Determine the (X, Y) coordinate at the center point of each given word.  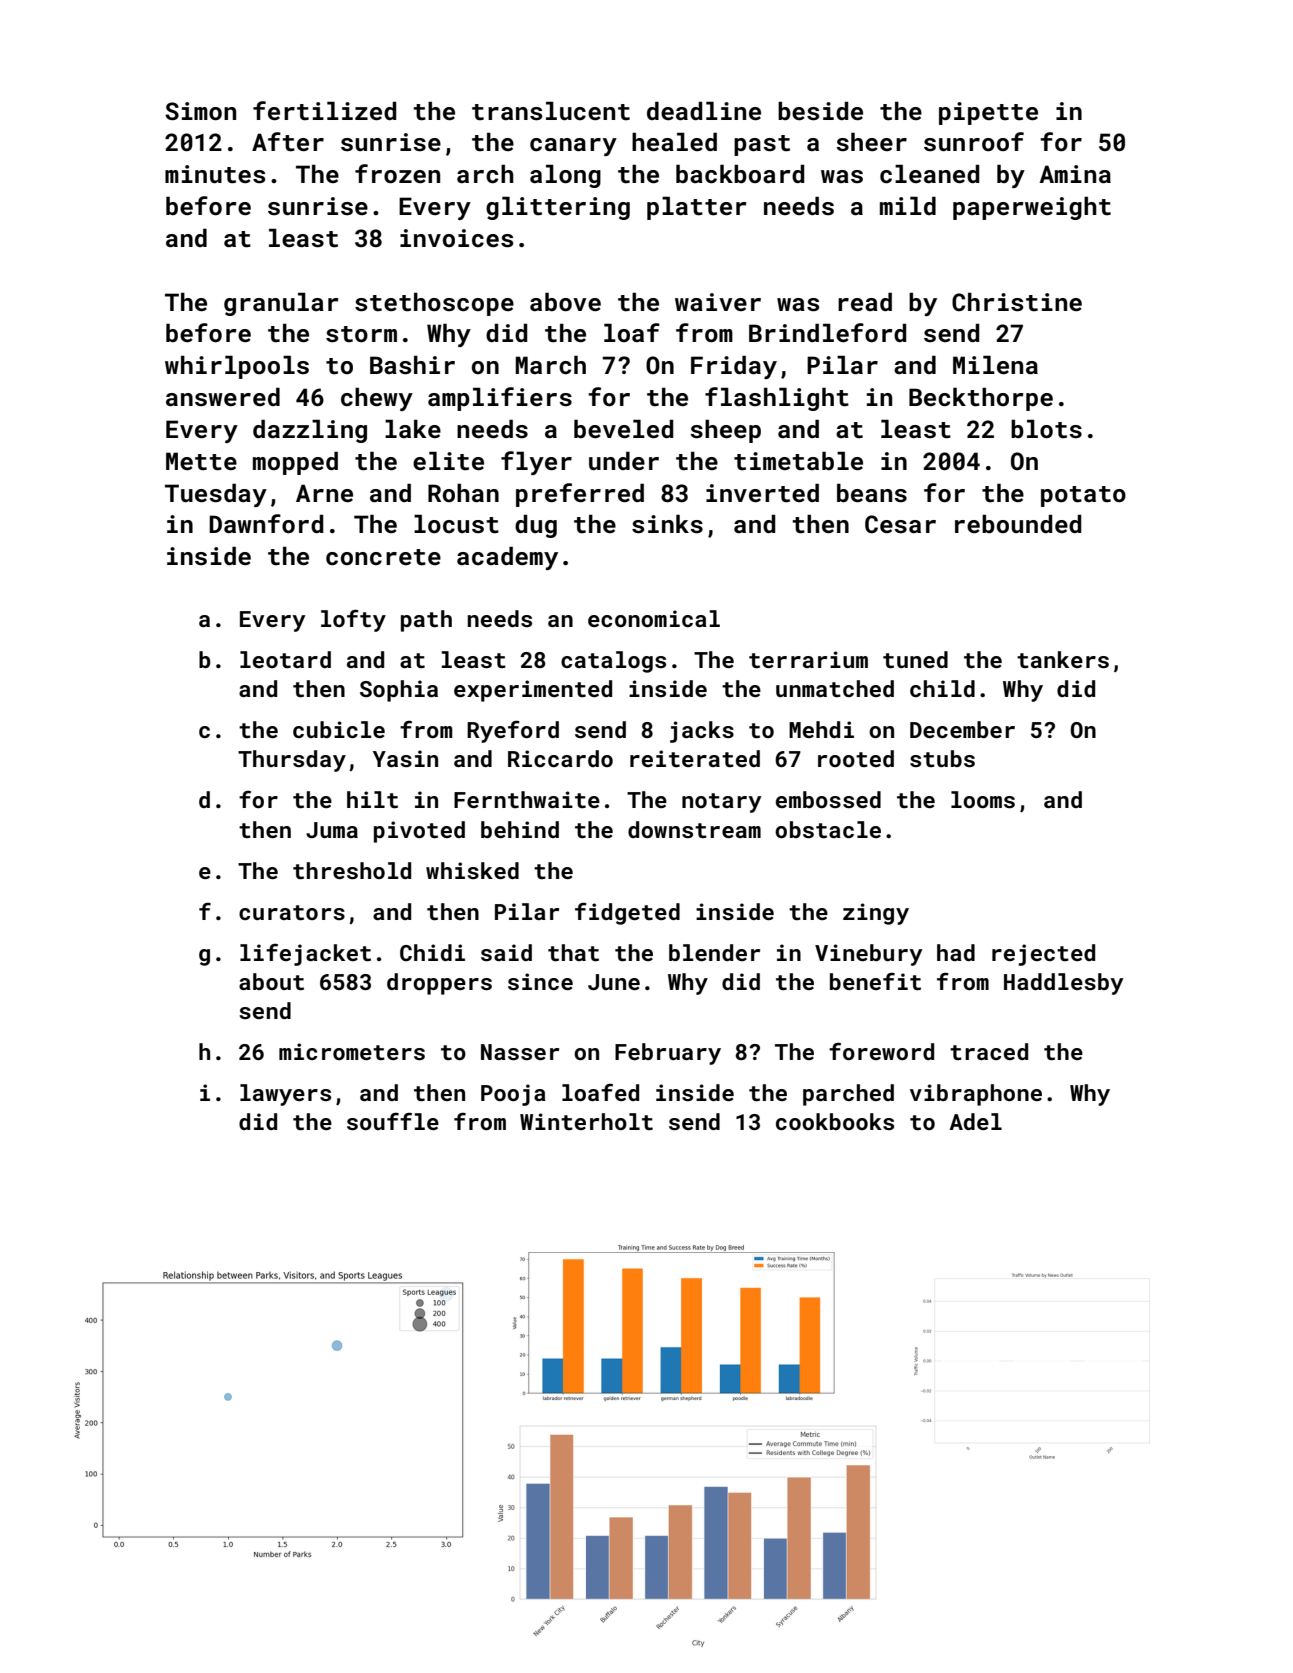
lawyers (285, 1095)
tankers (1063, 659)
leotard (285, 659)
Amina (1075, 174)
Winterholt (586, 1121)
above (565, 302)
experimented (533, 691)
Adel (975, 1121)
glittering (558, 208)
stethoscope (434, 304)
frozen (397, 173)
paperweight (1032, 208)
